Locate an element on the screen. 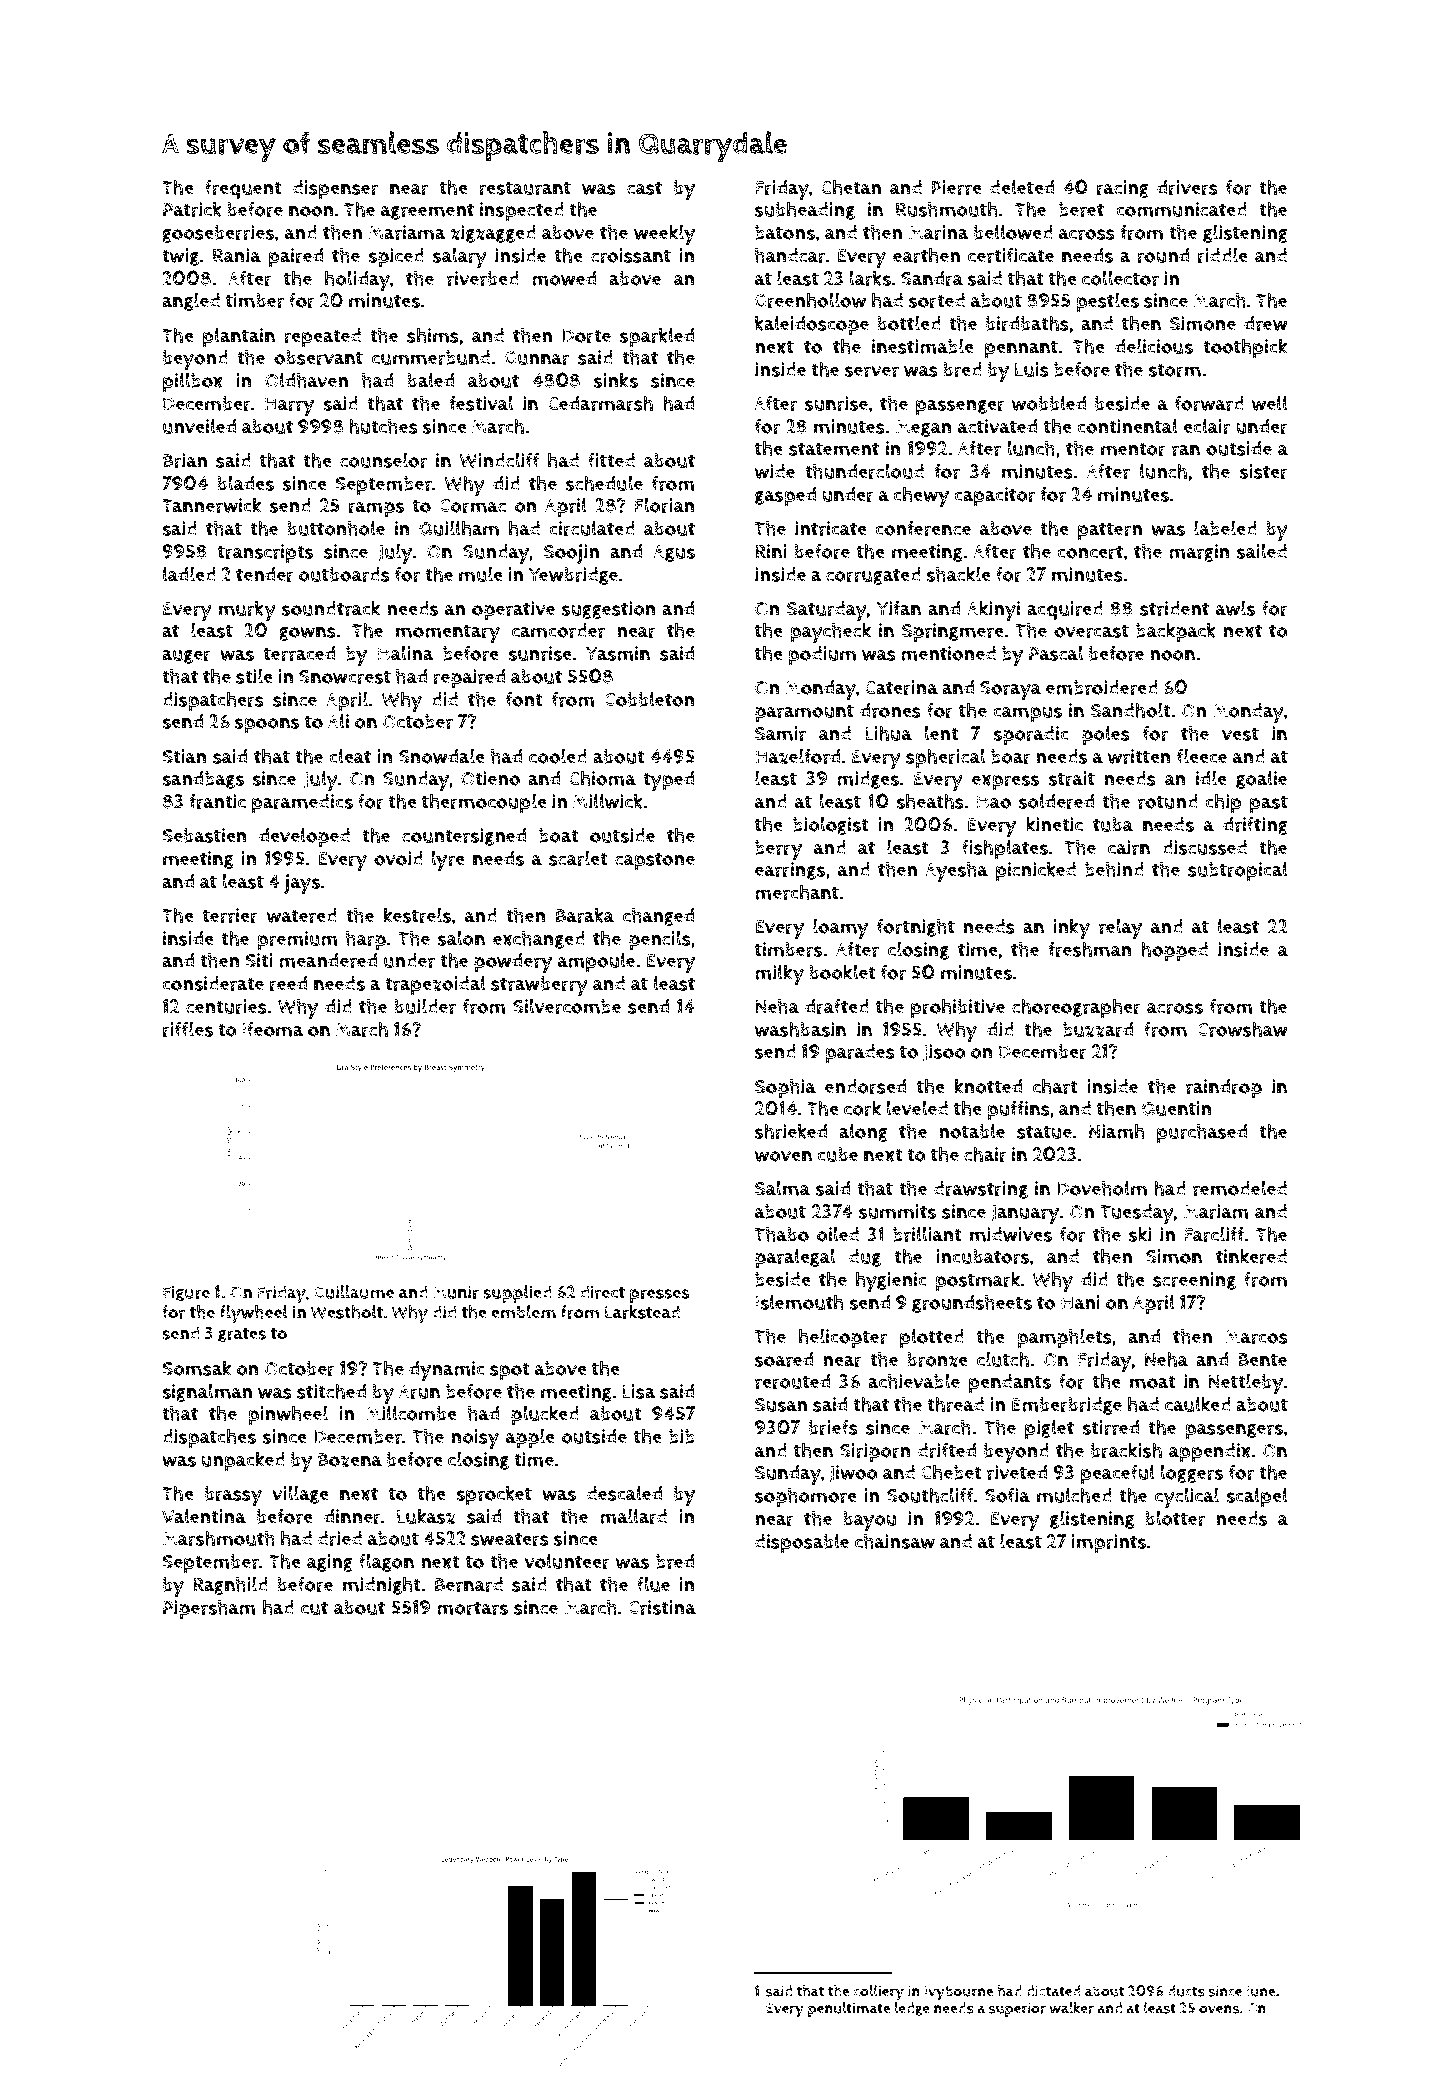 The image size is (1450, 2100). Chetan is located at coordinates (851, 187).
